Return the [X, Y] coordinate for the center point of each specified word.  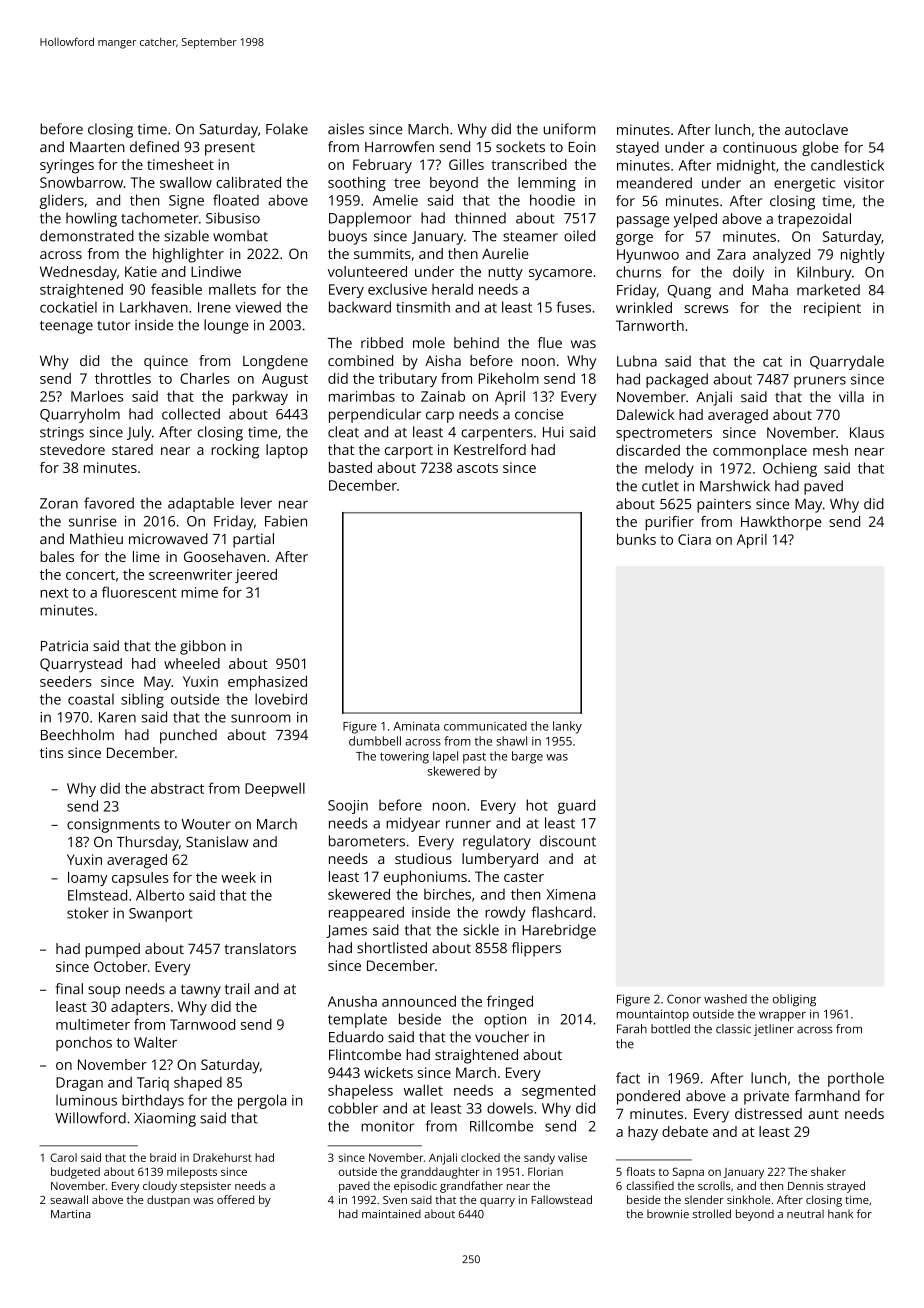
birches [447, 894]
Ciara [694, 539]
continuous [760, 147]
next [54, 593]
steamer [530, 237]
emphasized [267, 683]
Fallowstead [561, 1199]
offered [235, 1199]
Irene [214, 307]
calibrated [248, 182]
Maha [770, 290]
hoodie [552, 200]
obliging [794, 1000]
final [69, 988]
